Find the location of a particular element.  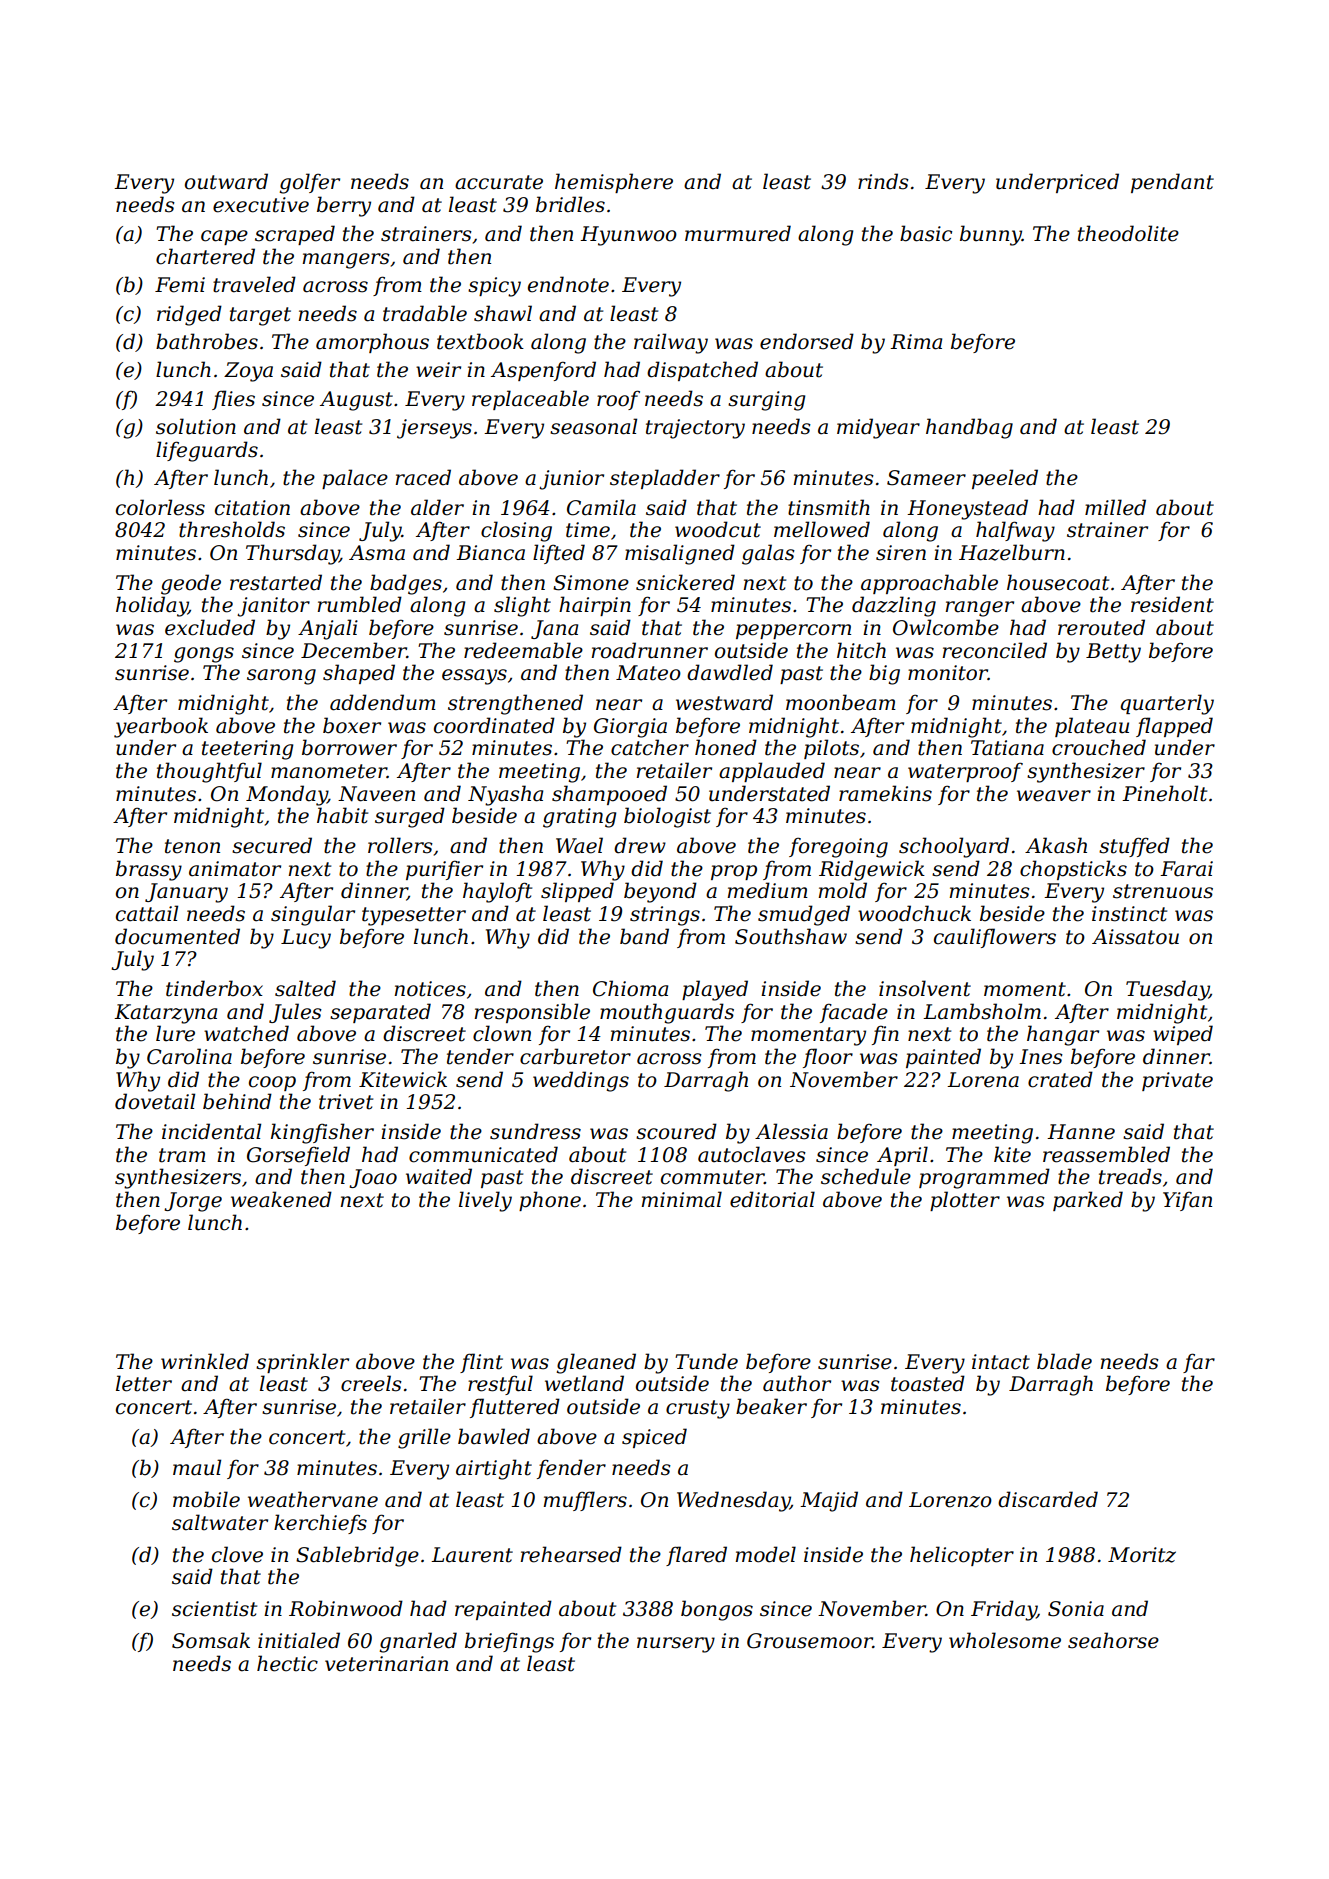

scoured is located at coordinates (676, 1131).
